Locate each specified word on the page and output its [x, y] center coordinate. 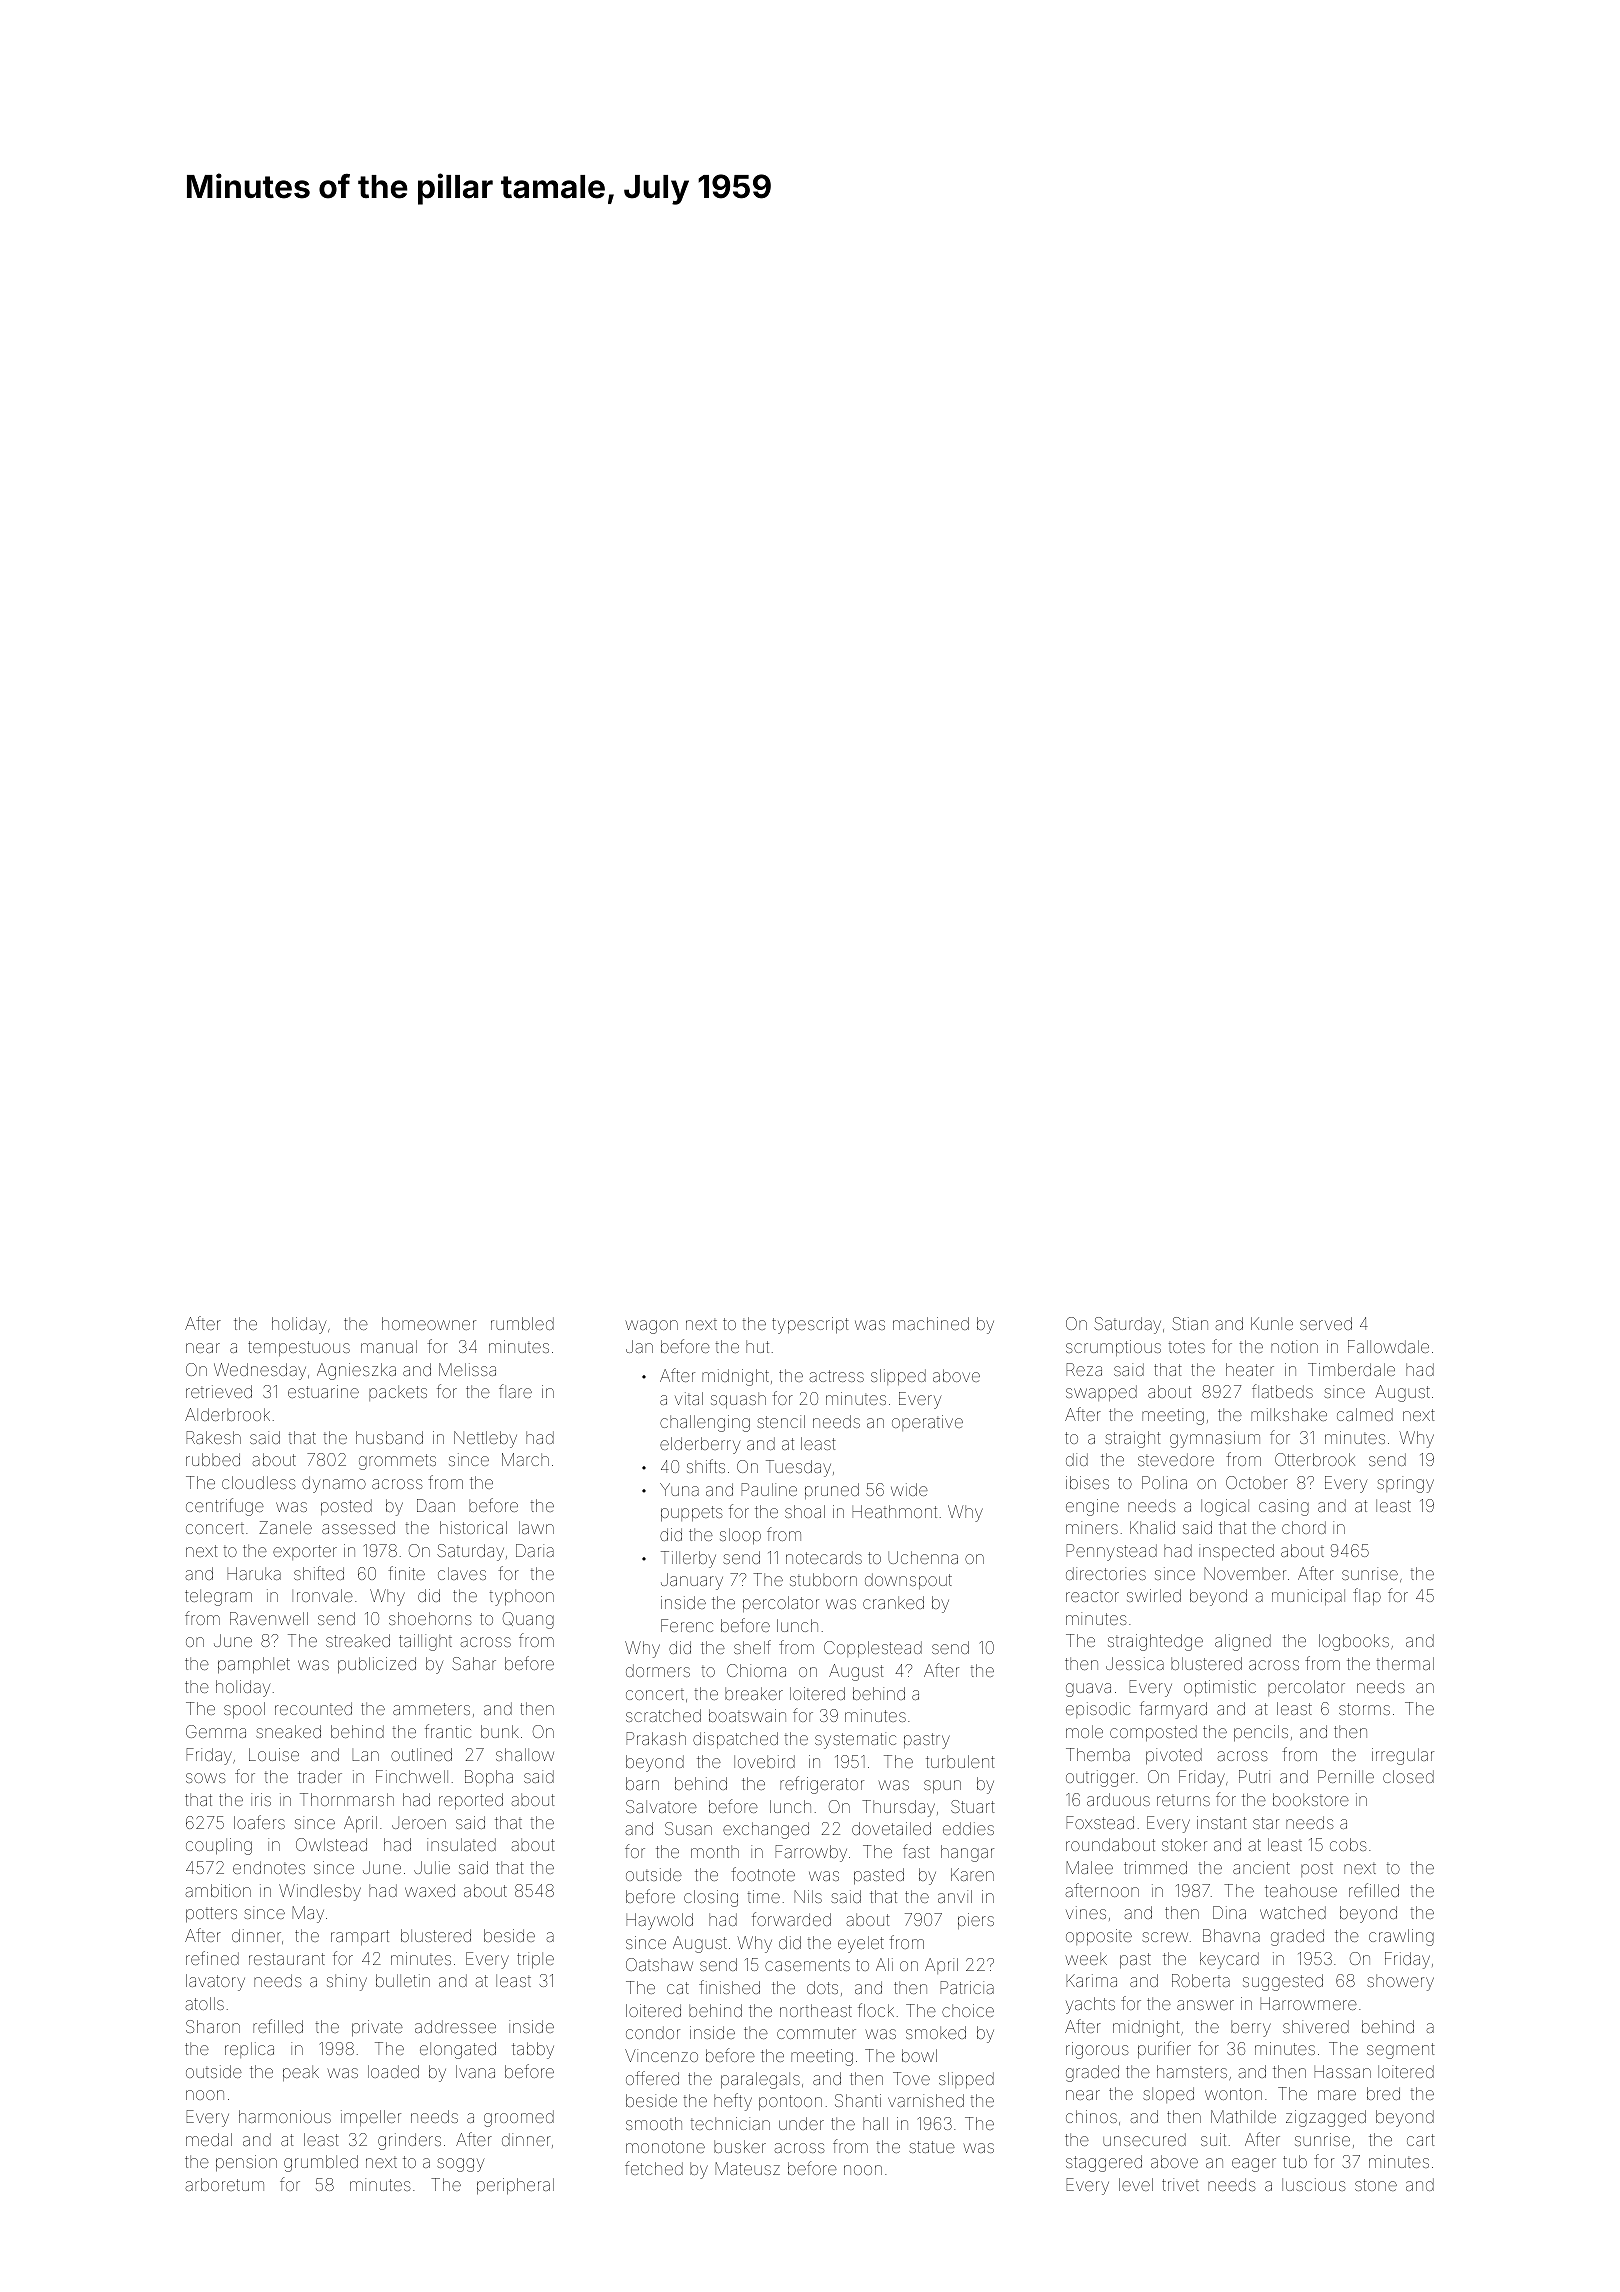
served [1326, 1323]
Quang [528, 1620]
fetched [654, 2168]
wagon [652, 1327]
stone [1376, 2185]
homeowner [429, 1323]
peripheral [515, 2186]
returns [1183, 1800]
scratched [663, 1715]
